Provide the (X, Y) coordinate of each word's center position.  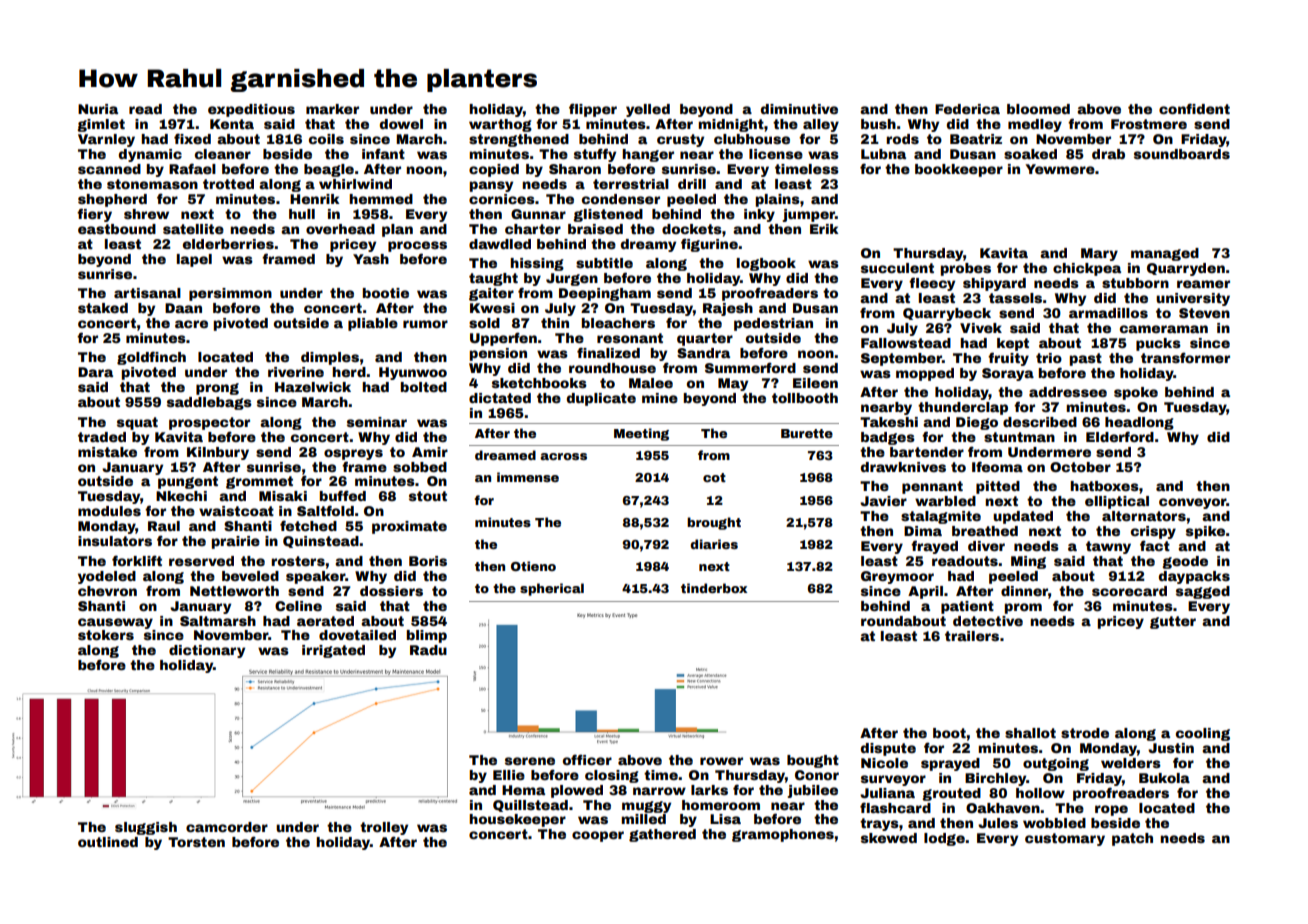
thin (555, 323)
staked (103, 308)
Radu (428, 650)
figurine (709, 245)
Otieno (533, 566)
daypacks (1194, 577)
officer (587, 759)
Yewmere (1060, 169)
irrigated (333, 651)
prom (1023, 608)
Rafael (192, 168)
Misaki (283, 496)
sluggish (146, 828)
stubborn (1135, 283)
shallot (1030, 733)
